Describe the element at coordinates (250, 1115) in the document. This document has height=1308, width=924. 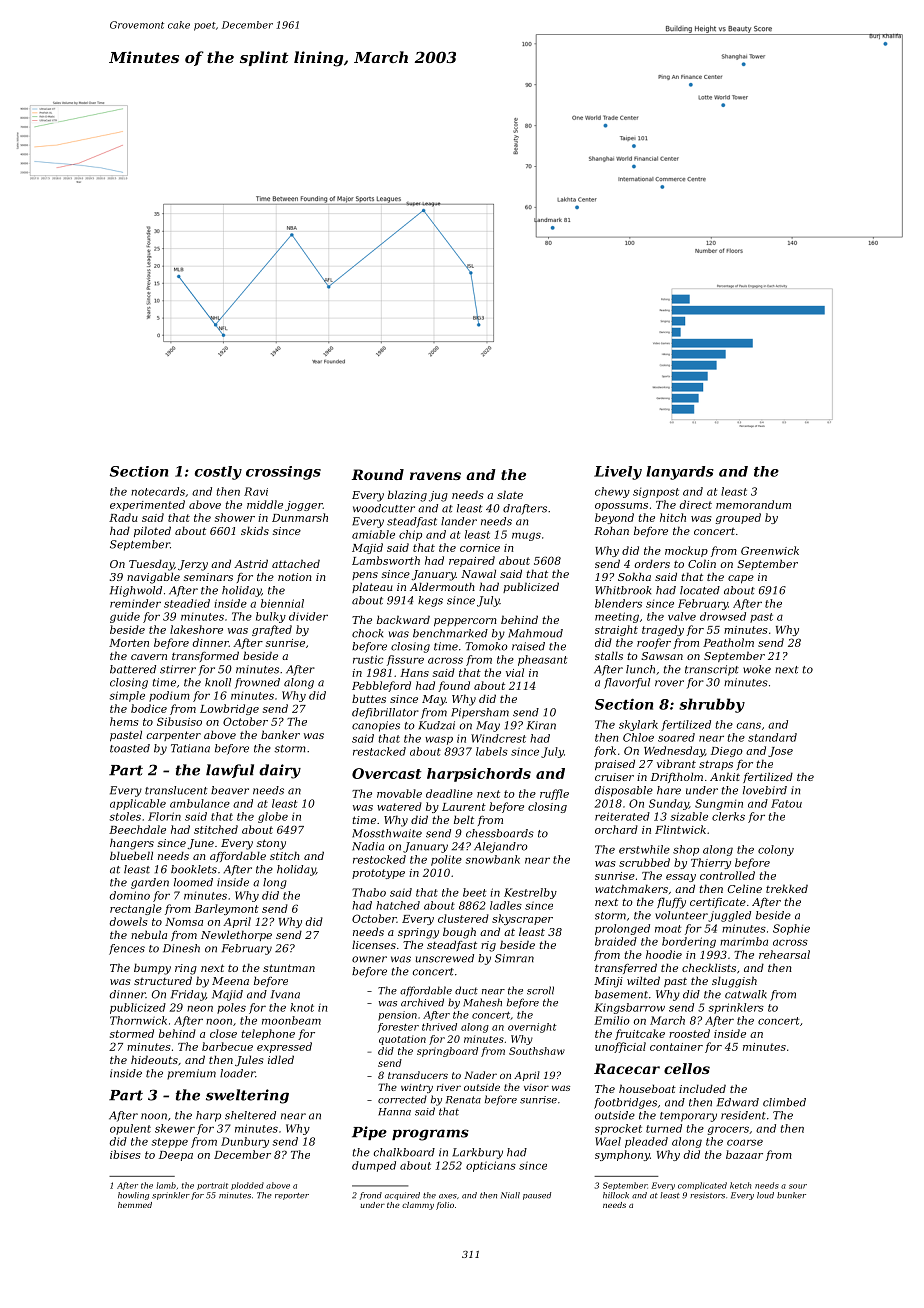
I see `sheltered` at that location.
